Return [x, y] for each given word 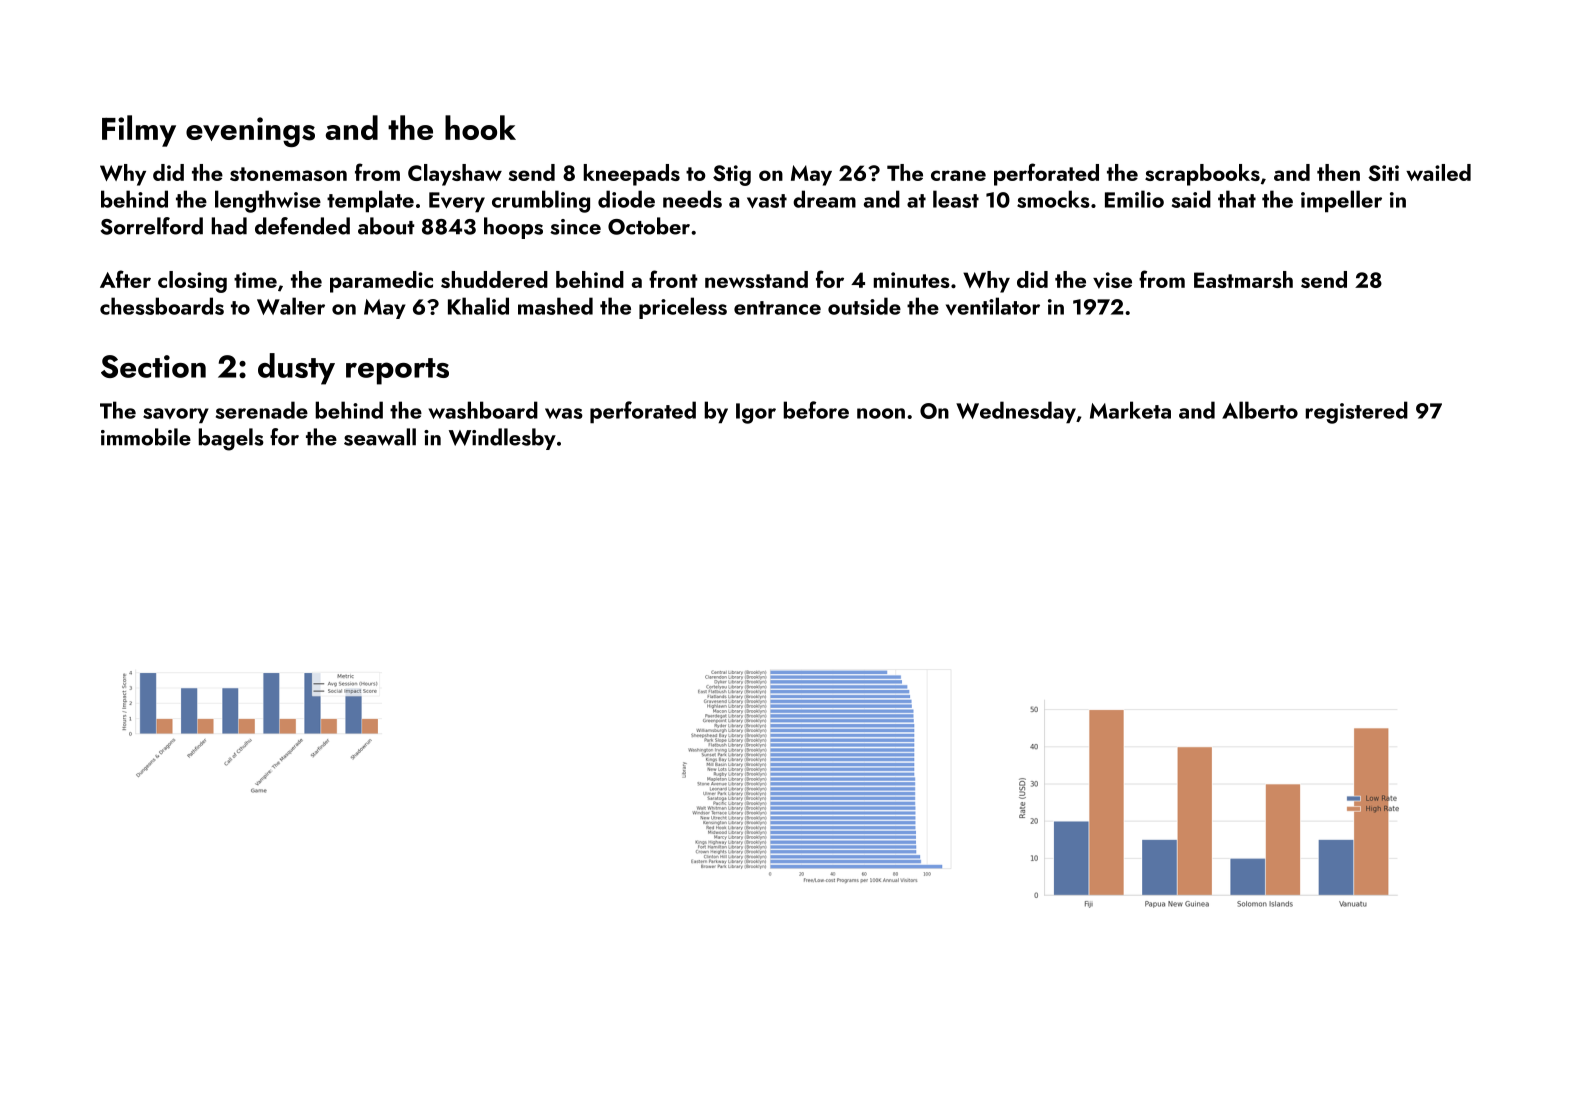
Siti [1383, 173]
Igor [756, 413]
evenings [250, 132]
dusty [296, 369]
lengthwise [268, 201]
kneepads [631, 175]
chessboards [162, 306]
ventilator [993, 306]
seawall [380, 437]
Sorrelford [152, 226]
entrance [777, 308]
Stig [732, 175]
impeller [1341, 201]
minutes [912, 280]
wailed [1438, 172]
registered [1357, 412]
